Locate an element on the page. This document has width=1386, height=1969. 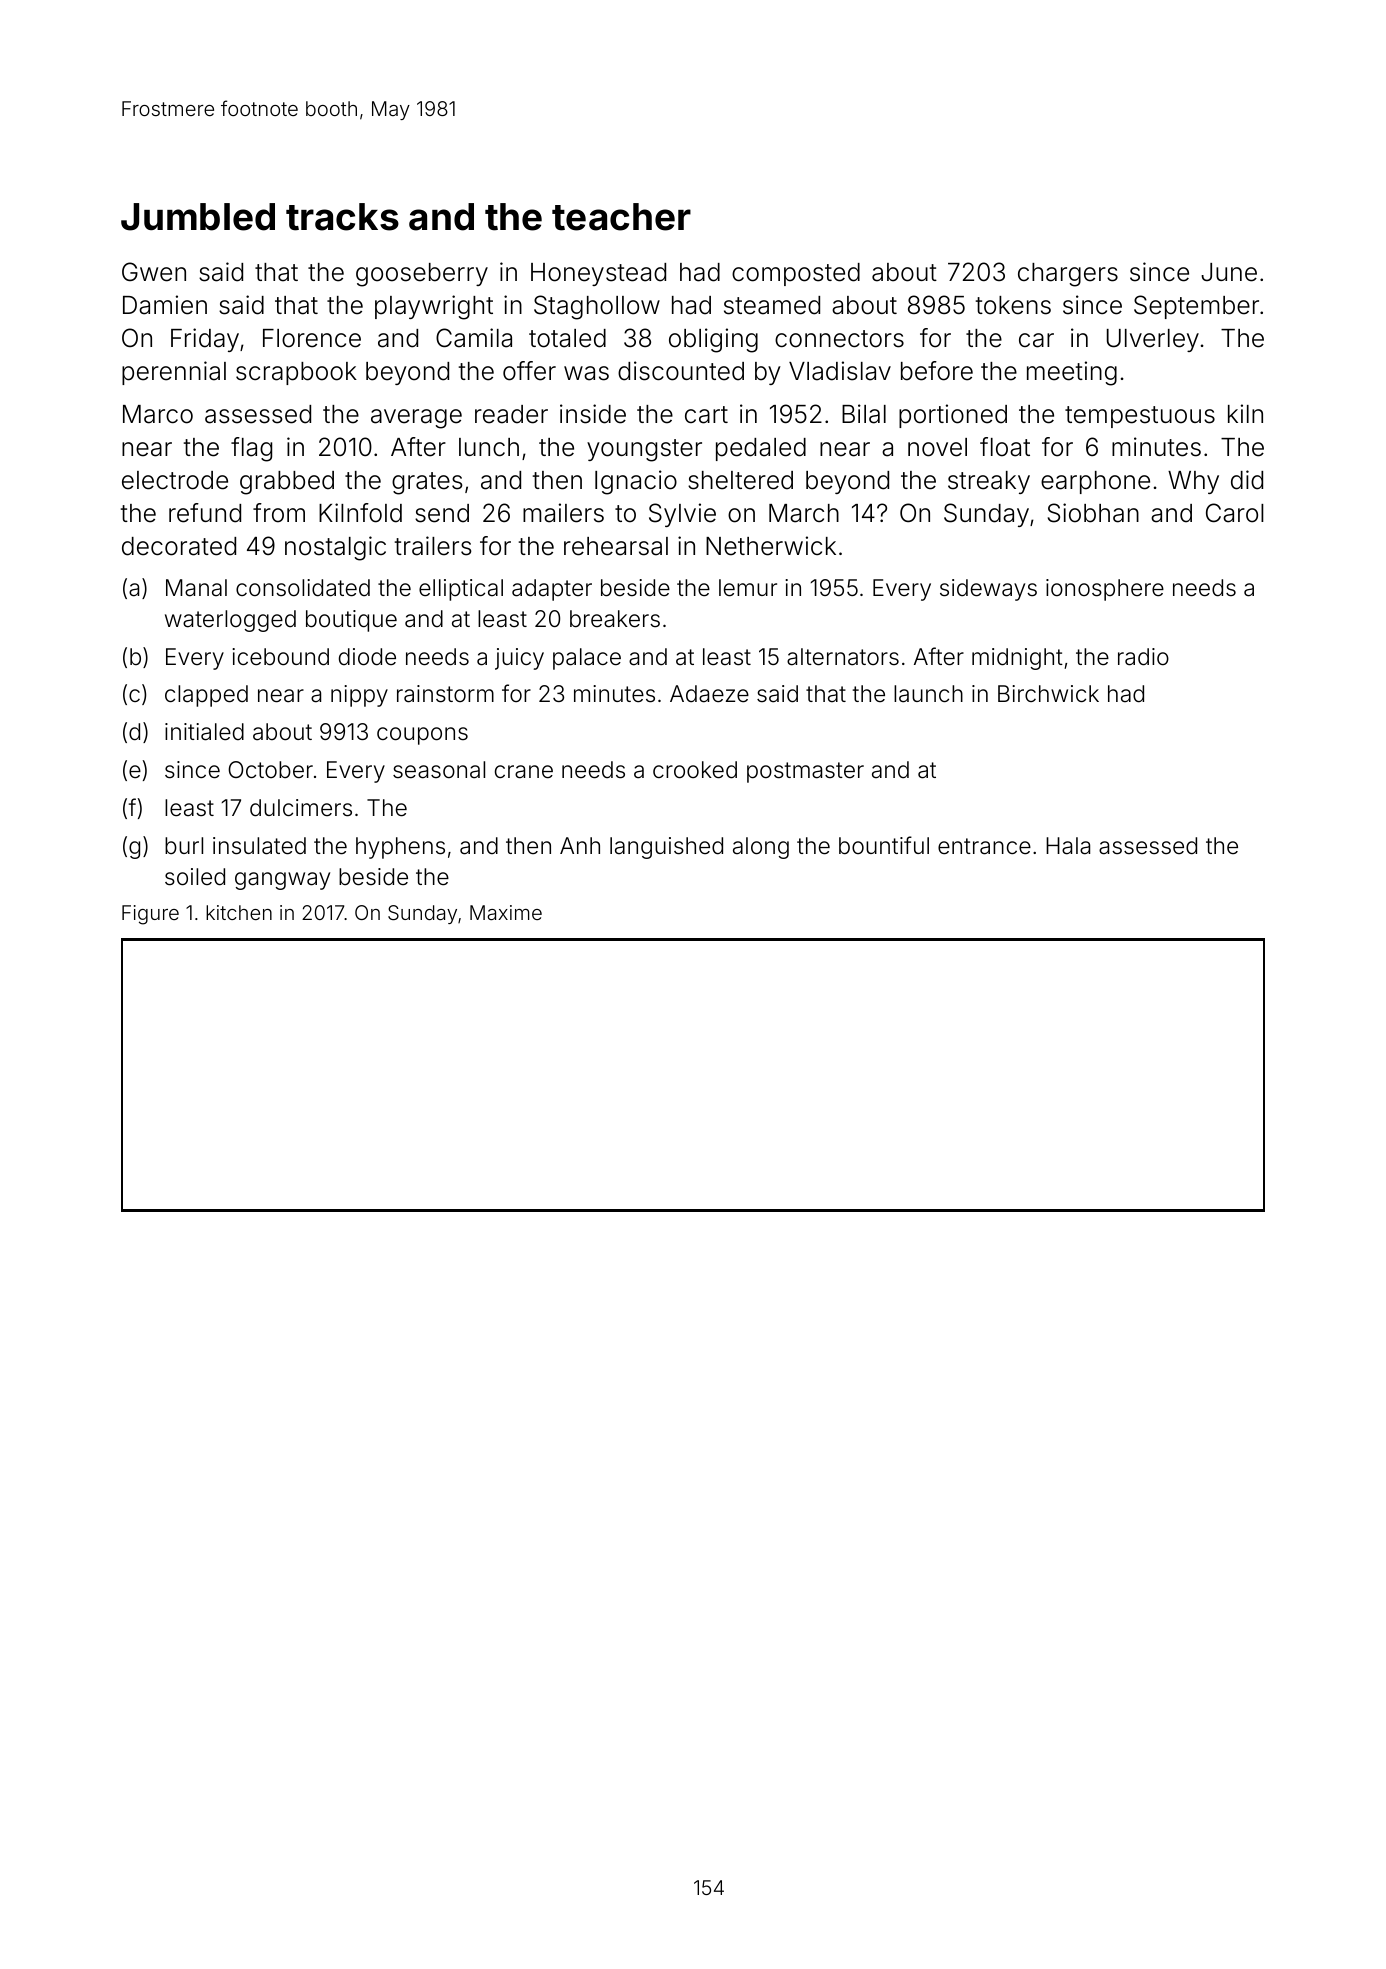
June is located at coordinates (1229, 272).
